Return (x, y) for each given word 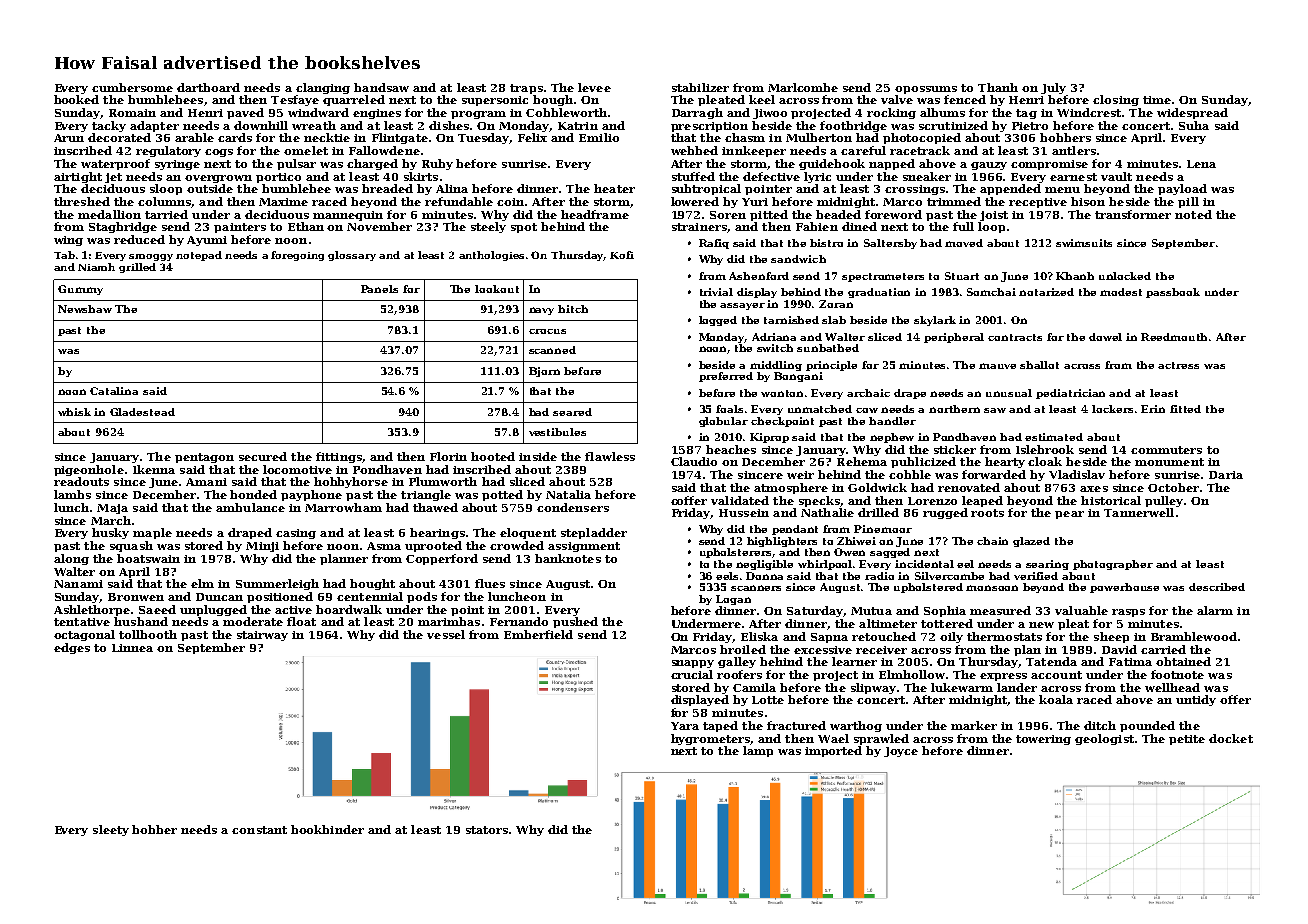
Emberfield (538, 634)
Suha (1194, 125)
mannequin (348, 216)
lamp (758, 751)
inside (538, 456)
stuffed (693, 176)
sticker (955, 449)
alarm (1215, 610)
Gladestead (142, 412)
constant (259, 830)
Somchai (991, 292)
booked (76, 99)
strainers (699, 227)
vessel (446, 634)
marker (974, 725)
